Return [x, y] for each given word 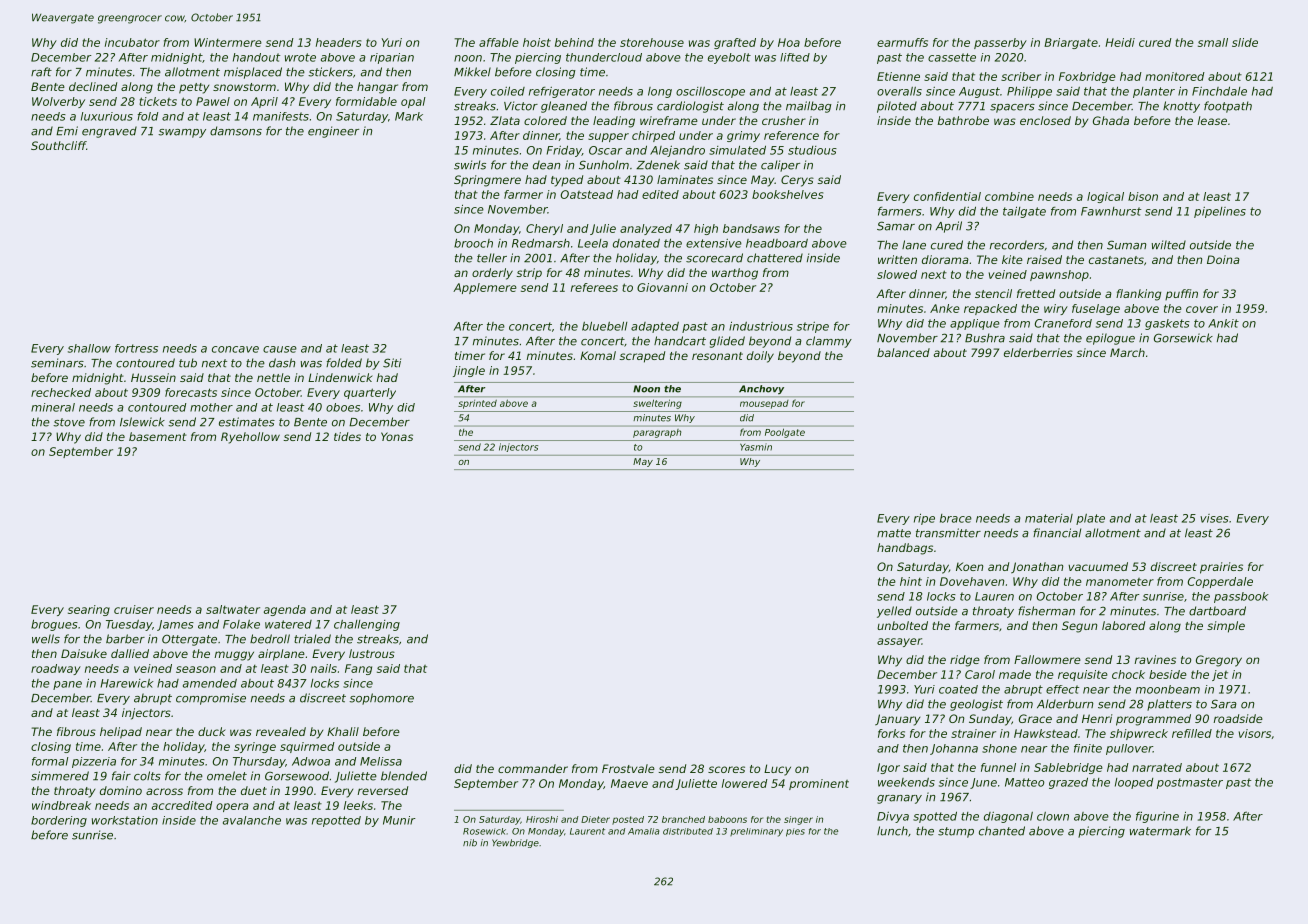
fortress [136, 348]
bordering [59, 821]
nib [470, 843]
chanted [1002, 831]
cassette [952, 57]
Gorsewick [1183, 338]
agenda [285, 610]
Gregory [1219, 661]
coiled [508, 91]
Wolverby [58, 102]
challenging [367, 625]
